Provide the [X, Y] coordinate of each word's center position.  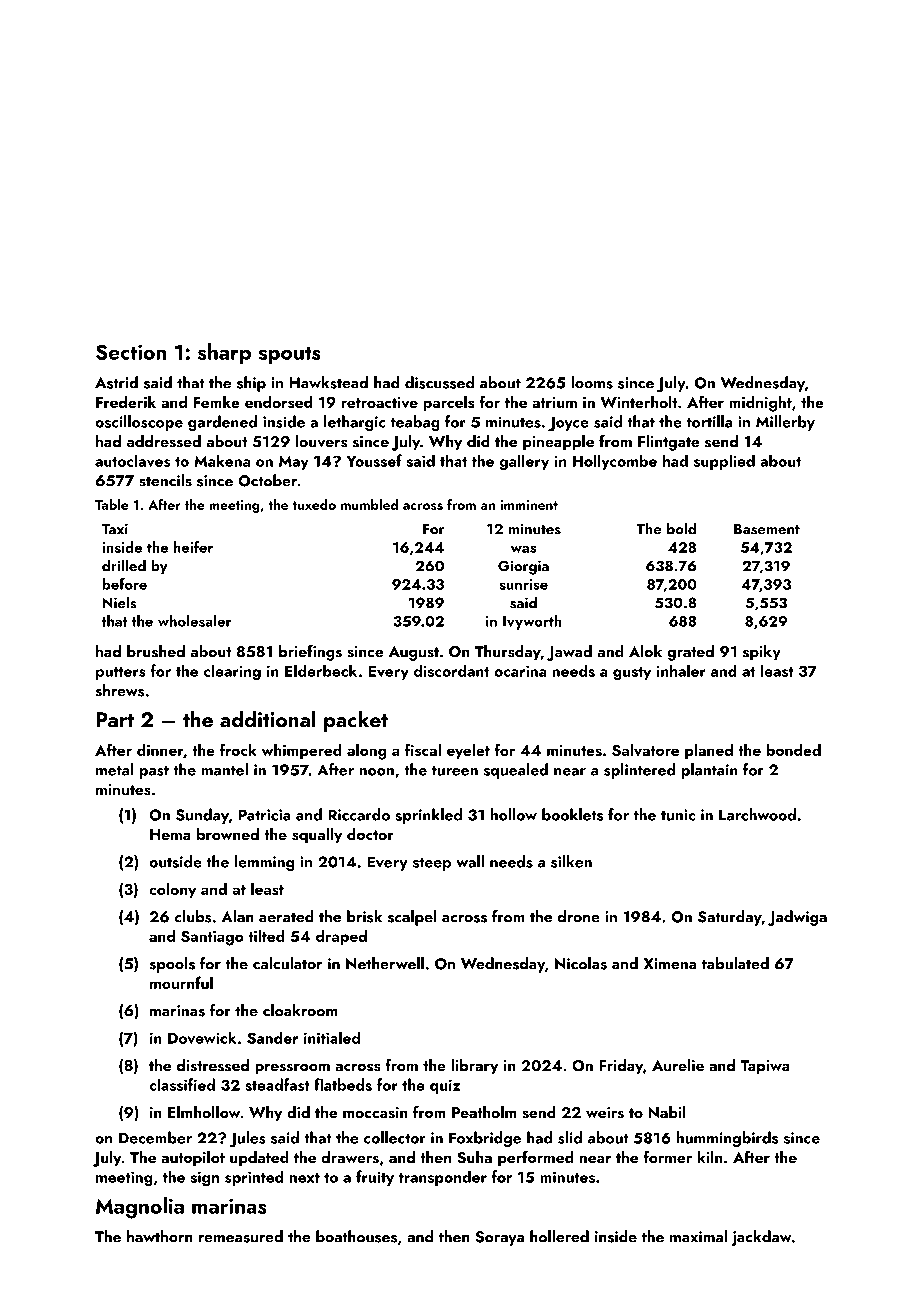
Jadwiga [797, 918]
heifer [193, 547]
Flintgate [669, 443]
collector [395, 1137]
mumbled [369, 504]
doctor [370, 834]
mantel [224, 769]
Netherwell [385, 963]
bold [681, 528]
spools [172, 965]
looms [592, 382]
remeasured [241, 1236]
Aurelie [678, 1064]
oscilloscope [139, 423]
